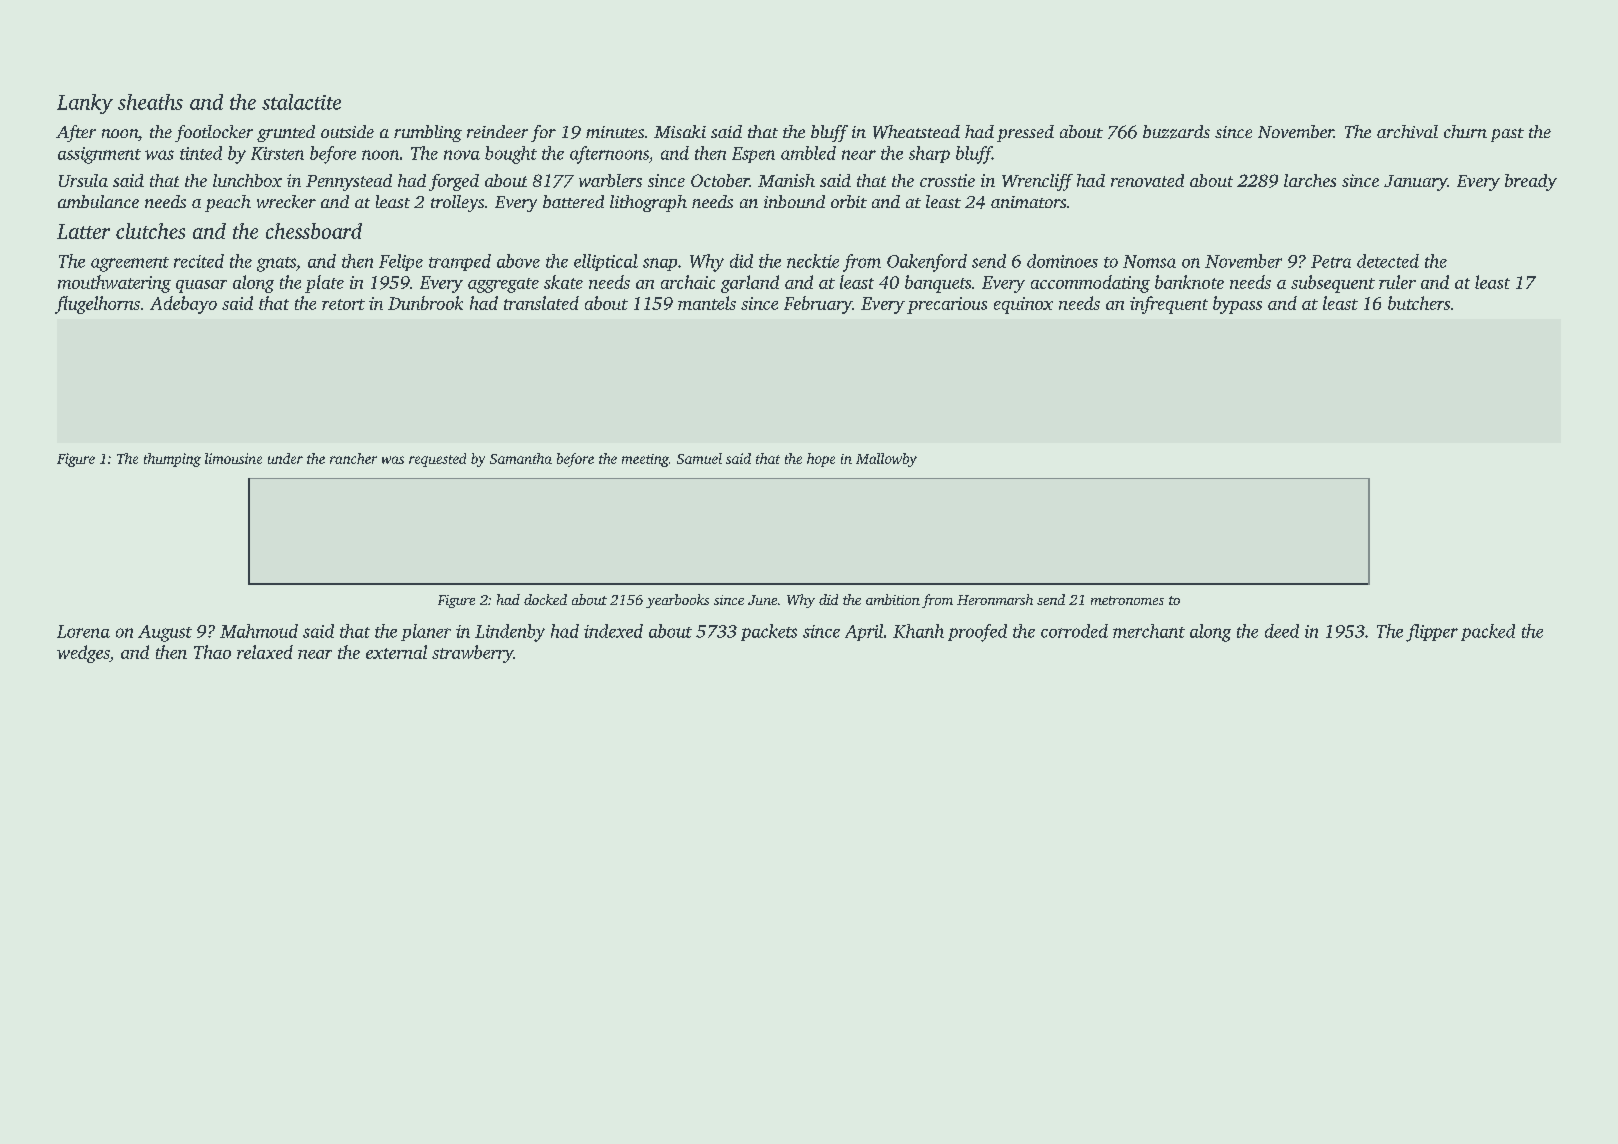 The height and width of the page is (1144, 1618). Describe the element at coordinates (762, 600) in the page. I see `June` at that location.
